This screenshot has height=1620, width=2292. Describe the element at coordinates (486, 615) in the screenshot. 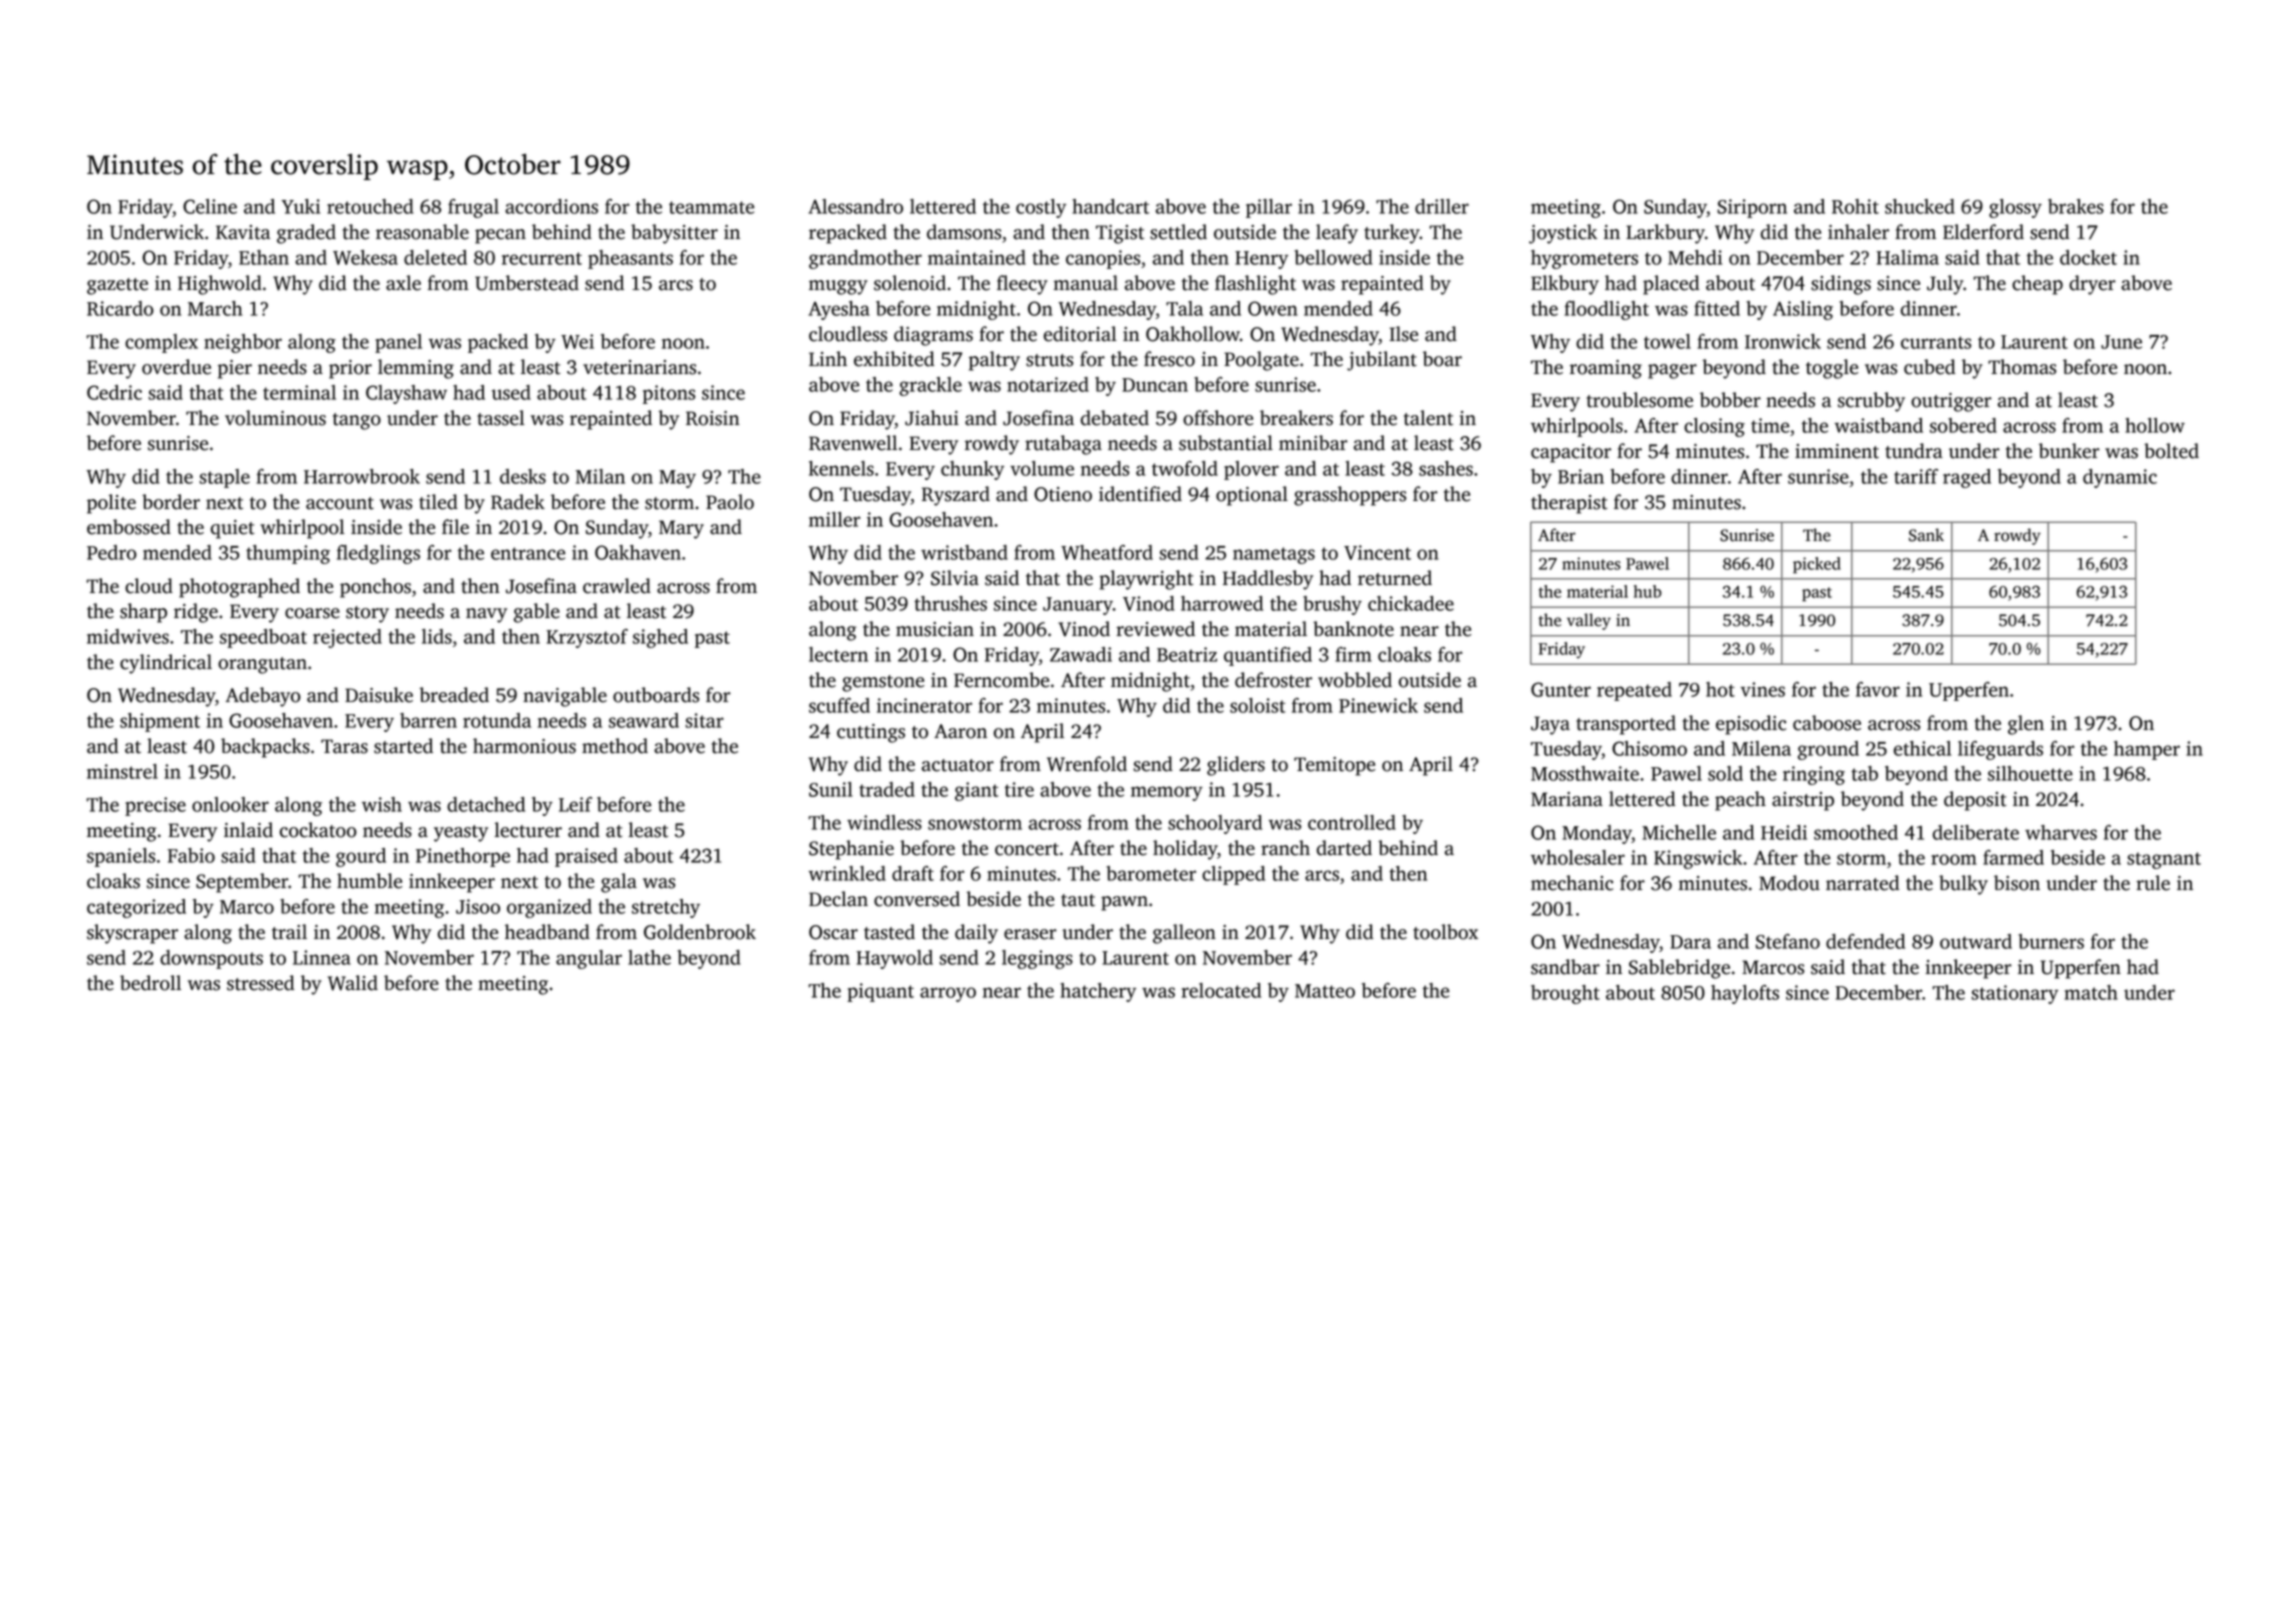

I see `navy` at that location.
